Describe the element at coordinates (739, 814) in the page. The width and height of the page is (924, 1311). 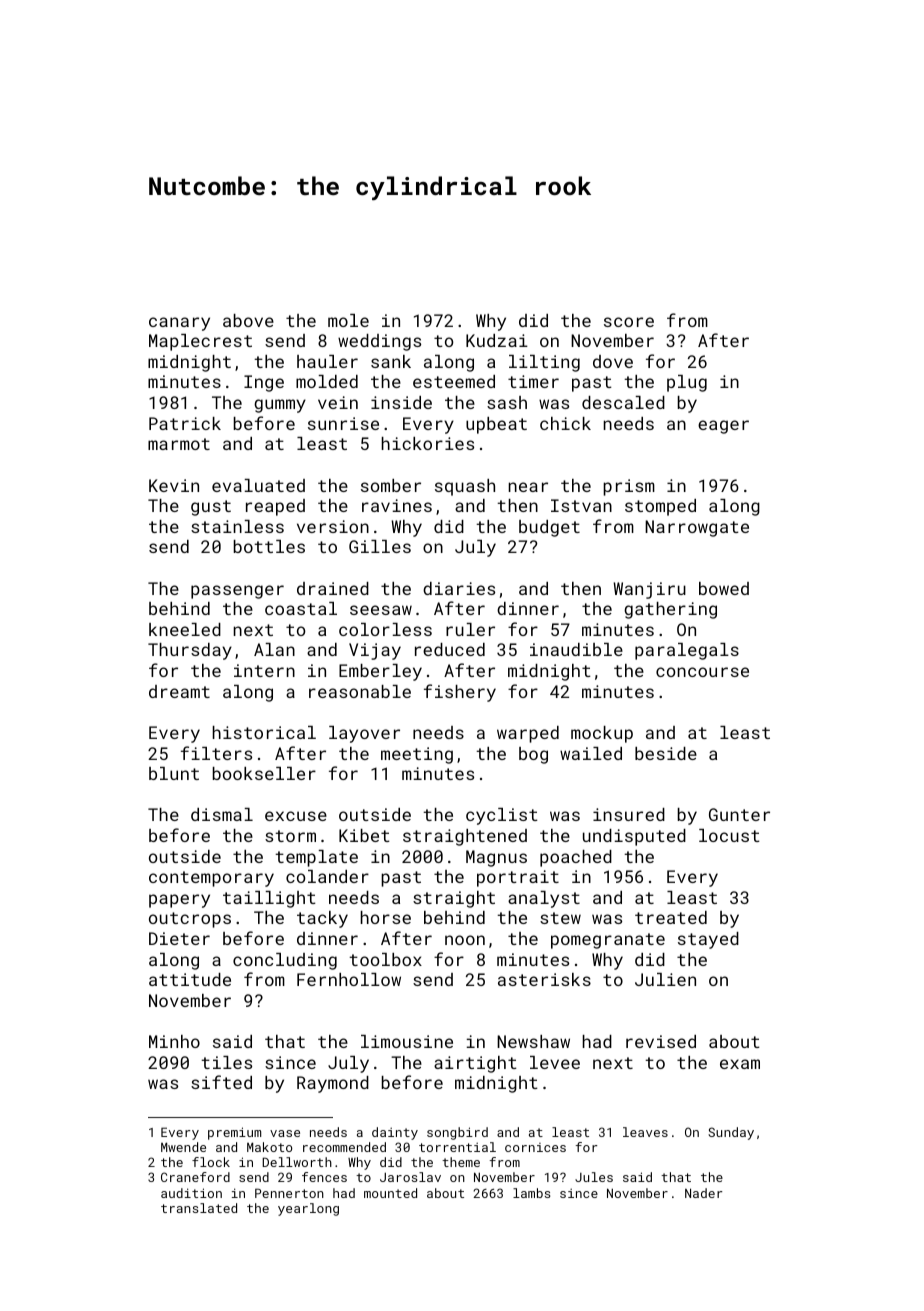
I see `Gunter` at that location.
